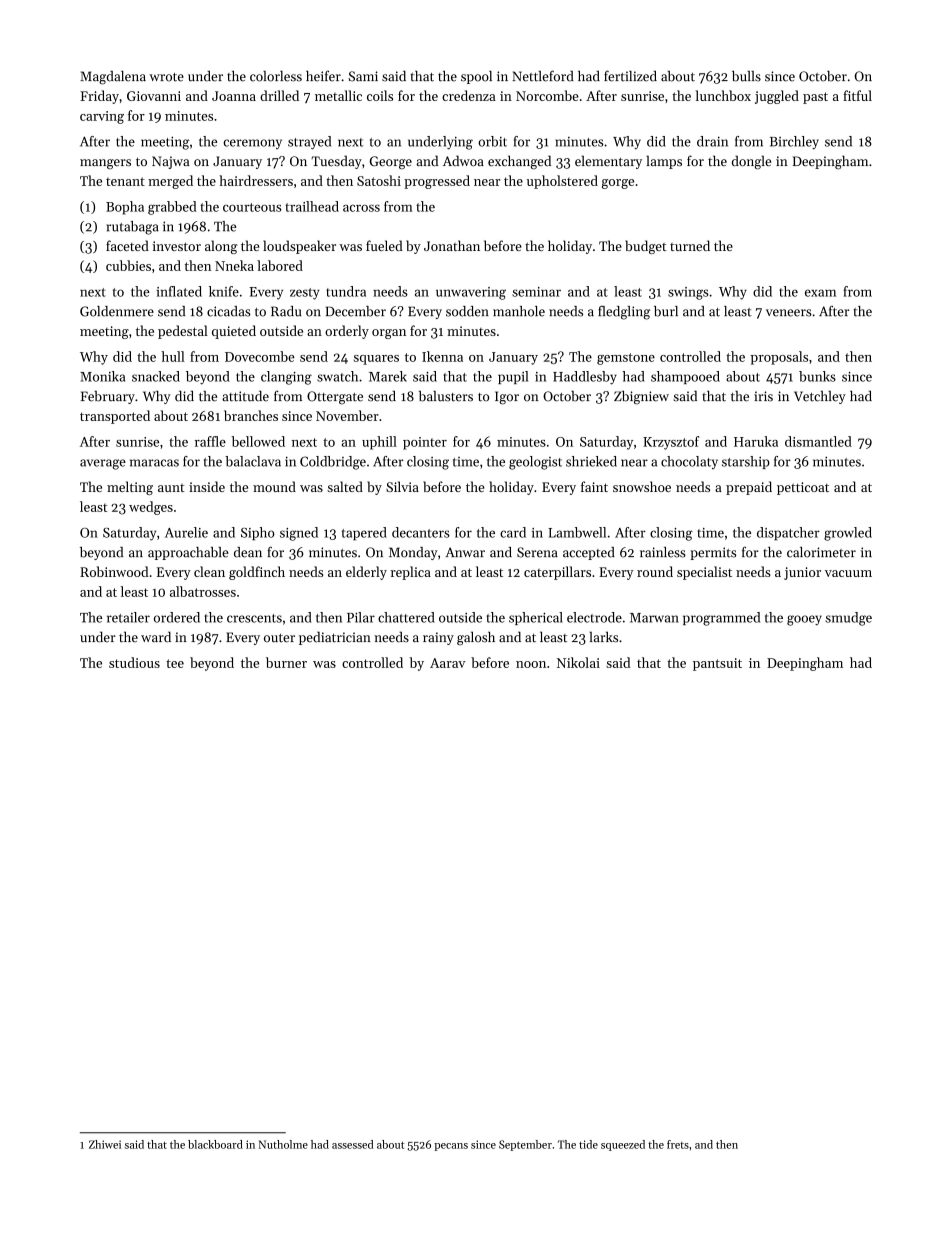 The width and height of the page is (952, 1233). What do you see at coordinates (105, 1144) in the page?
I see `Zhiwei` at bounding box center [105, 1144].
